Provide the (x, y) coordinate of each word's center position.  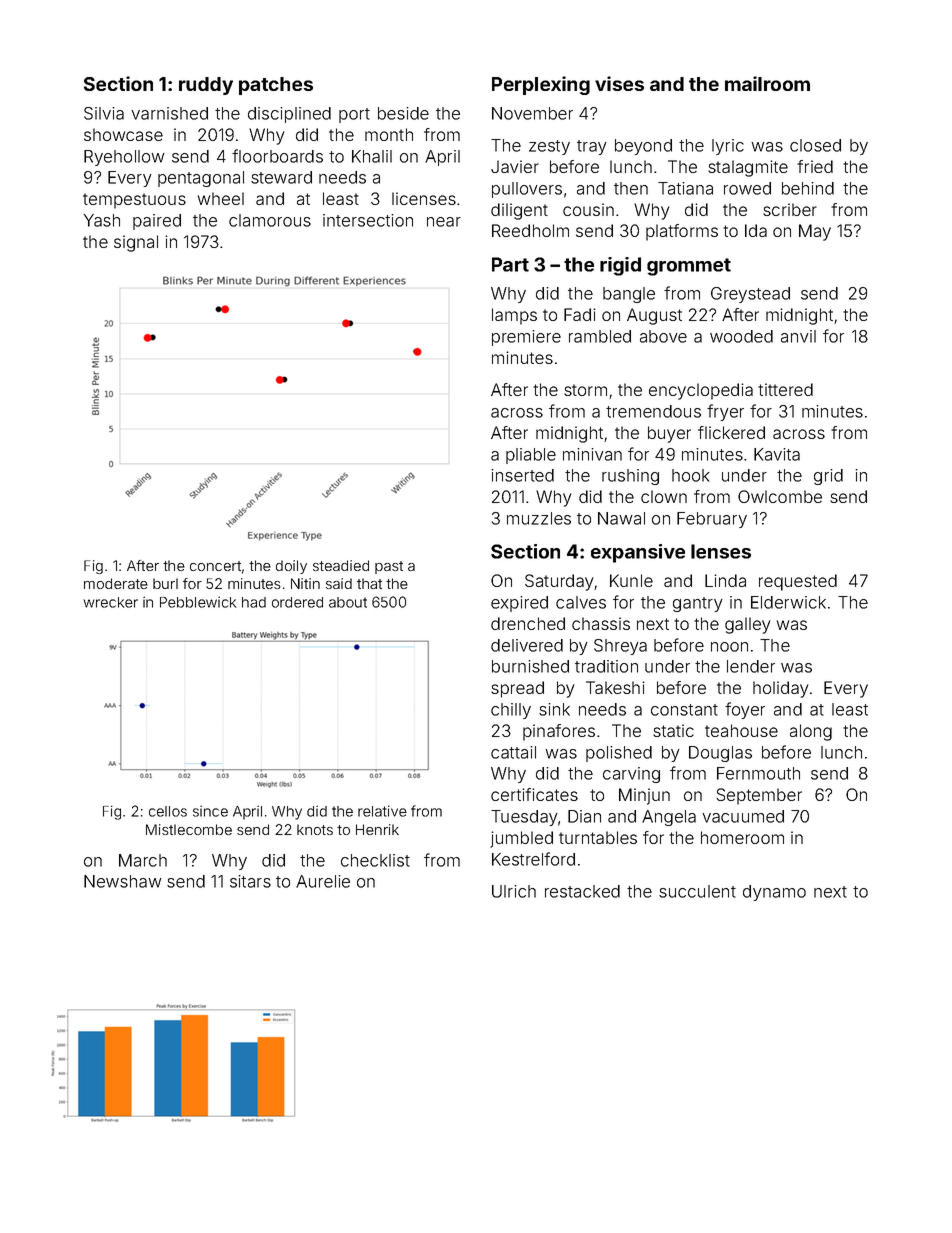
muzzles (539, 518)
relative (382, 811)
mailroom (767, 83)
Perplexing (541, 85)
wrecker (110, 602)
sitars (250, 881)
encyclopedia (701, 391)
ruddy (206, 86)
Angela (669, 818)
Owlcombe (780, 496)
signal (136, 243)
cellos (168, 811)
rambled (600, 336)
